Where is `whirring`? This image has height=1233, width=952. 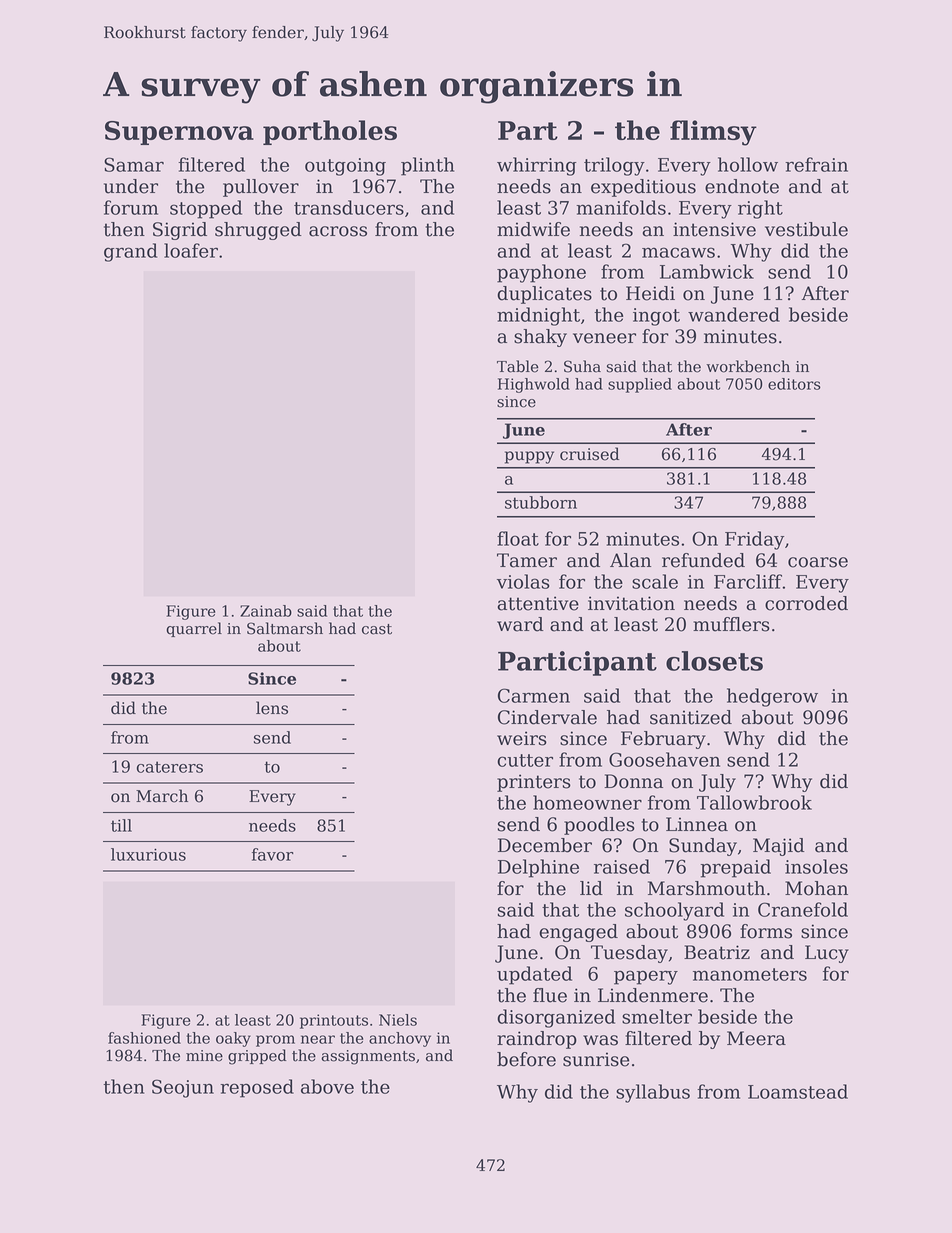 whirring is located at coordinates (537, 166).
